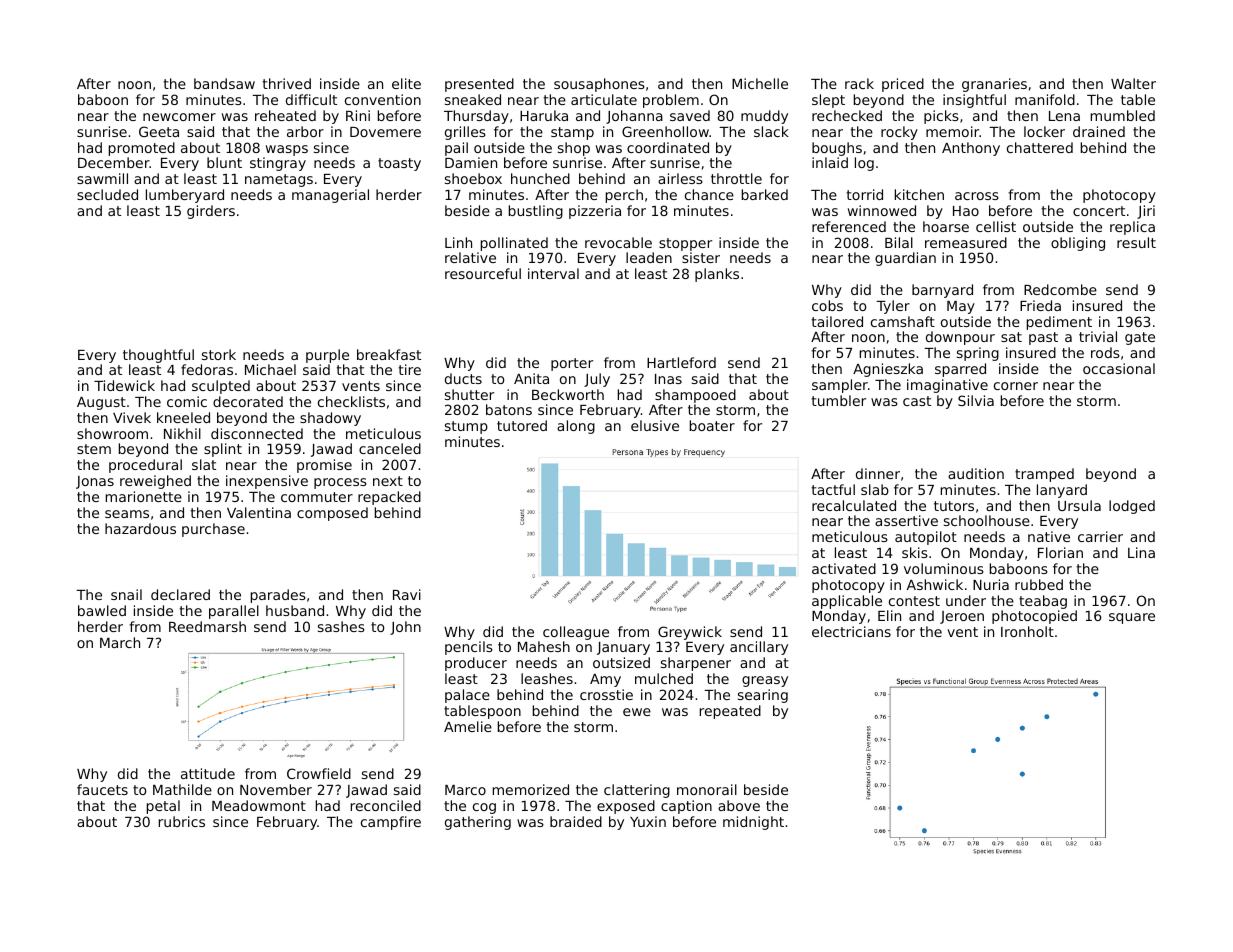 The width and height of the page is (1233, 952). What do you see at coordinates (467, 696) in the page?
I see `palace` at bounding box center [467, 696].
